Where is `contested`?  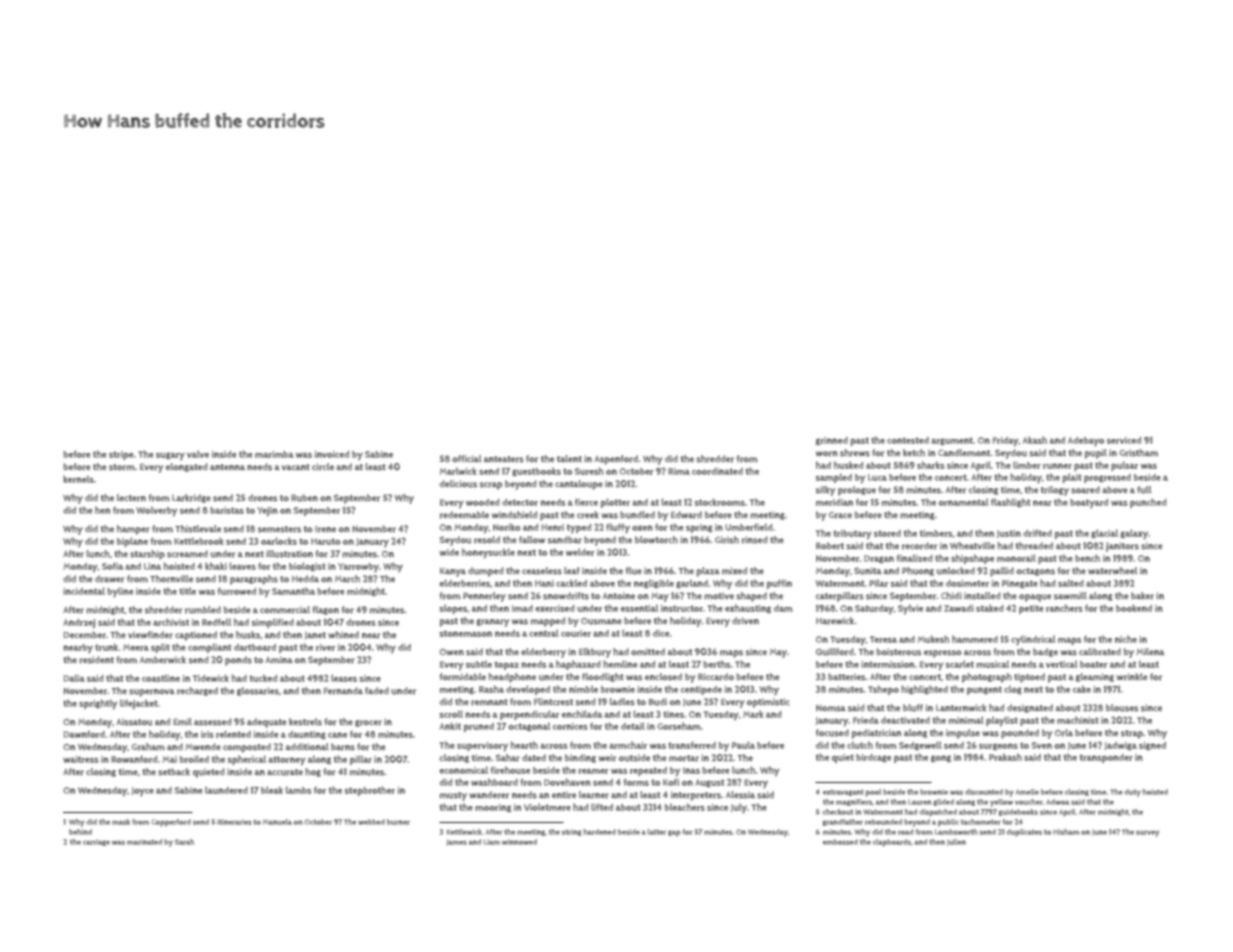 contested is located at coordinates (908, 440).
